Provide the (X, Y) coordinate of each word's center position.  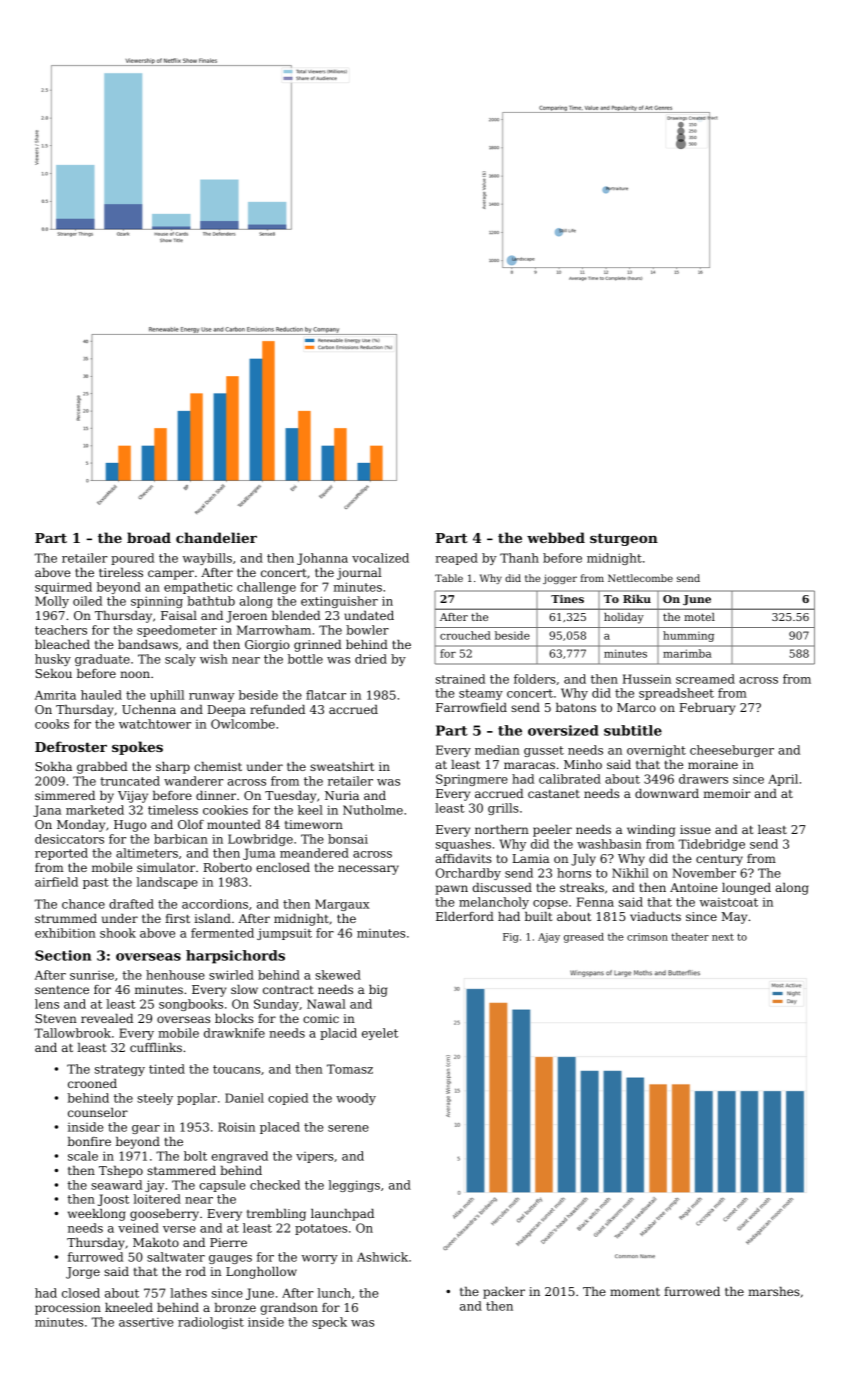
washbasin (609, 844)
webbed (556, 537)
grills (503, 809)
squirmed (63, 588)
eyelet (380, 1034)
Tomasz (350, 1069)
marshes (774, 1291)
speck (329, 1323)
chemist (218, 766)
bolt (195, 1156)
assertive (146, 1322)
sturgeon (624, 539)
